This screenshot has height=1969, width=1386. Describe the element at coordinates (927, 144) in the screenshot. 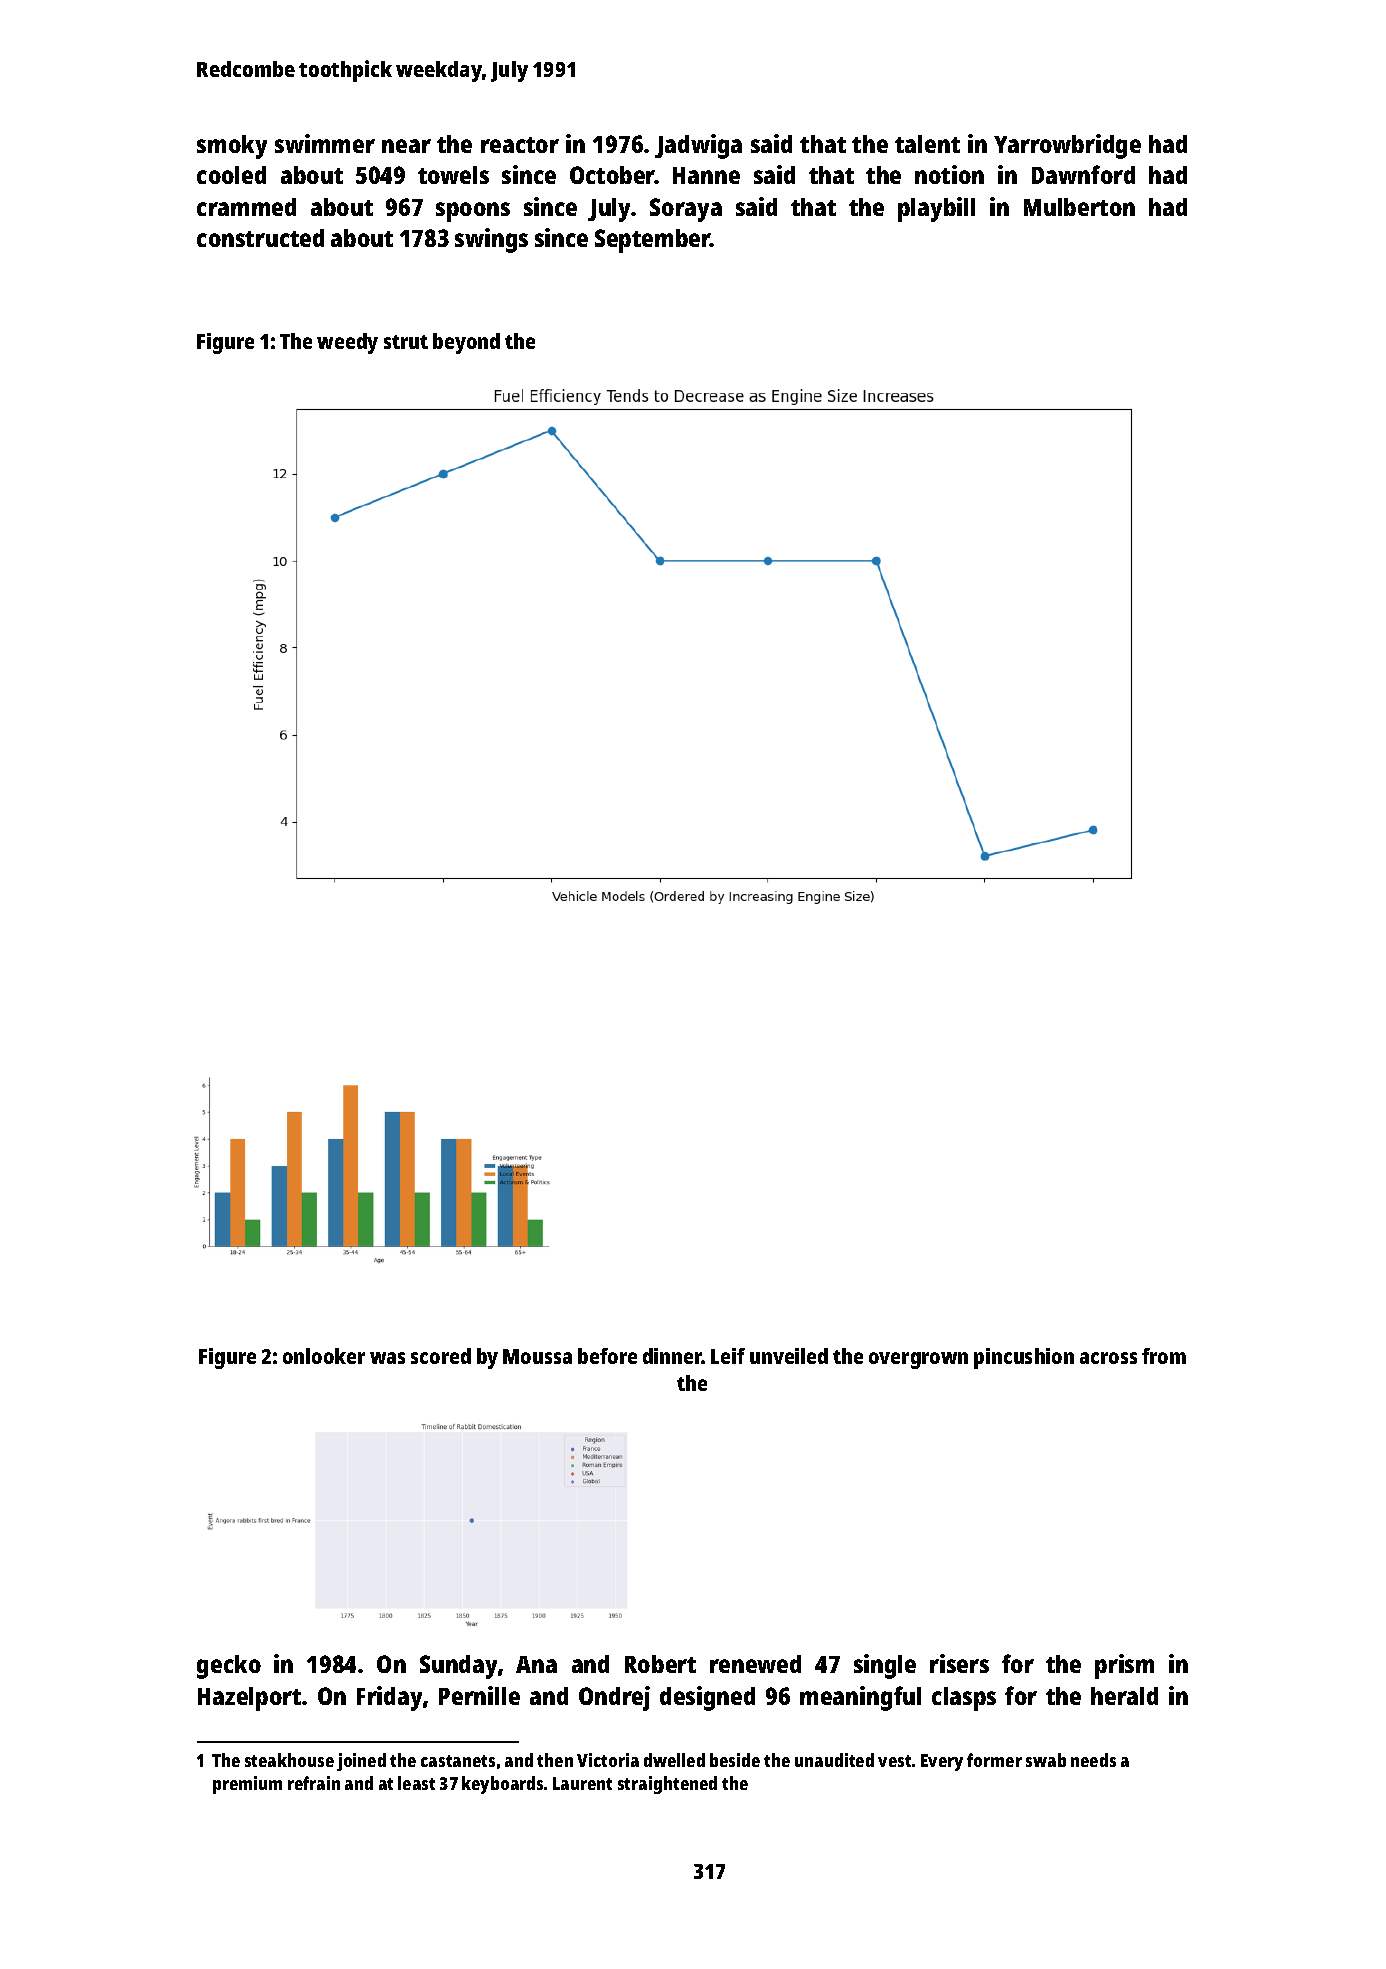

I see `talent` at that location.
